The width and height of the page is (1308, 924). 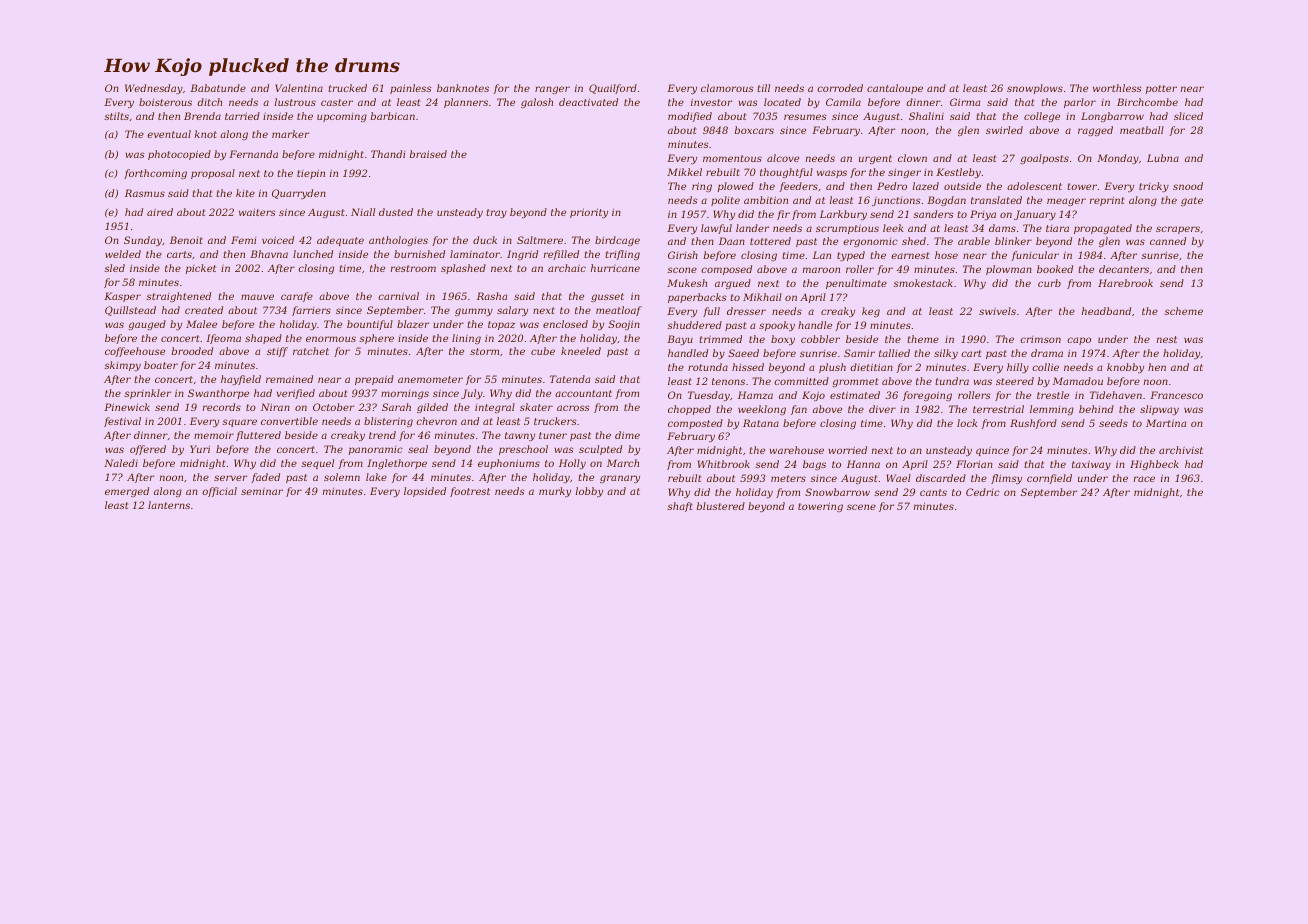 What do you see at coordinates (543, 351) in the page?
I see `cube` at bounding box center [543, 351].
